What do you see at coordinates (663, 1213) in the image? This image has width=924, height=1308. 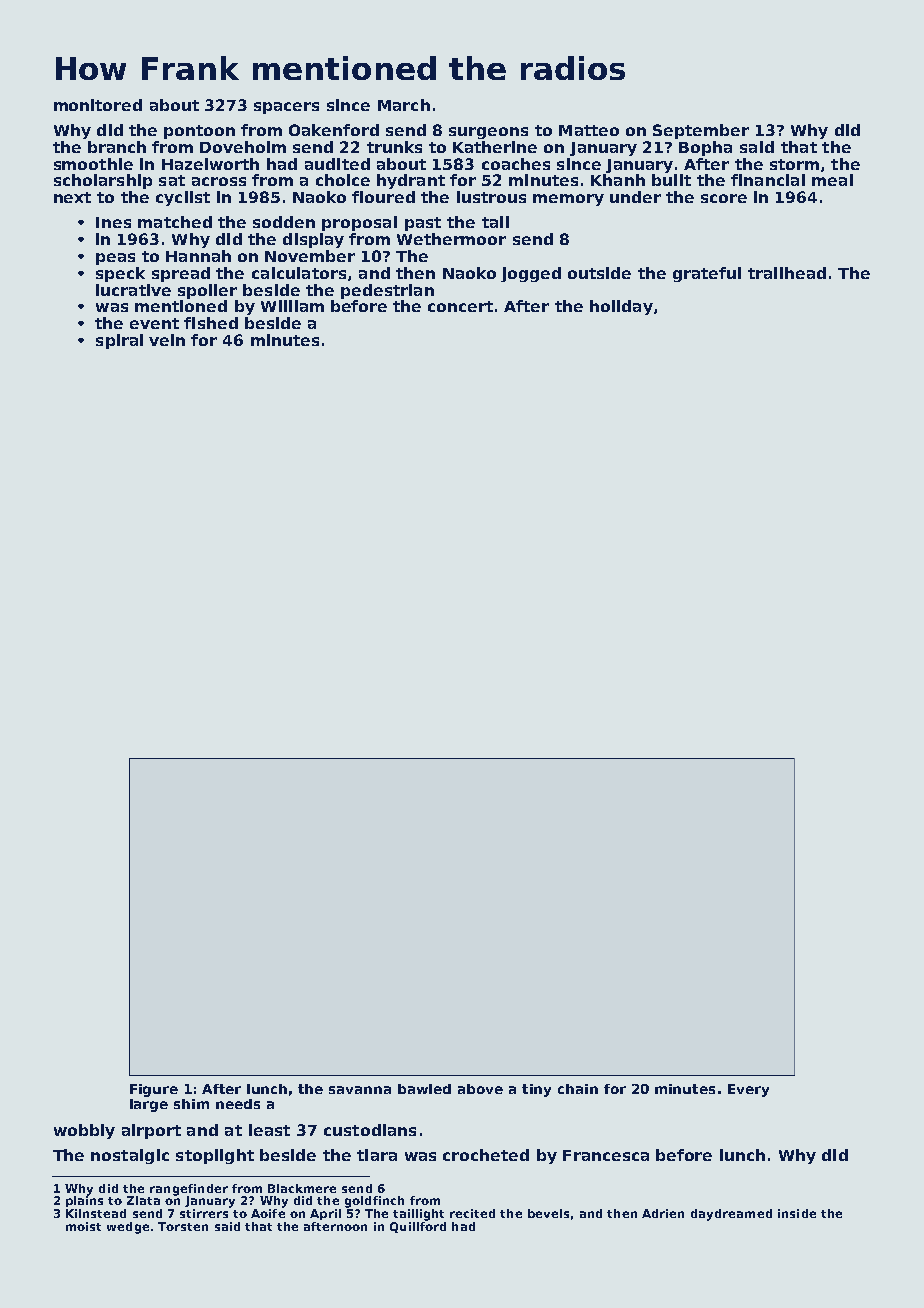 I see `Adrien` at bounding box center [663, 1213].
